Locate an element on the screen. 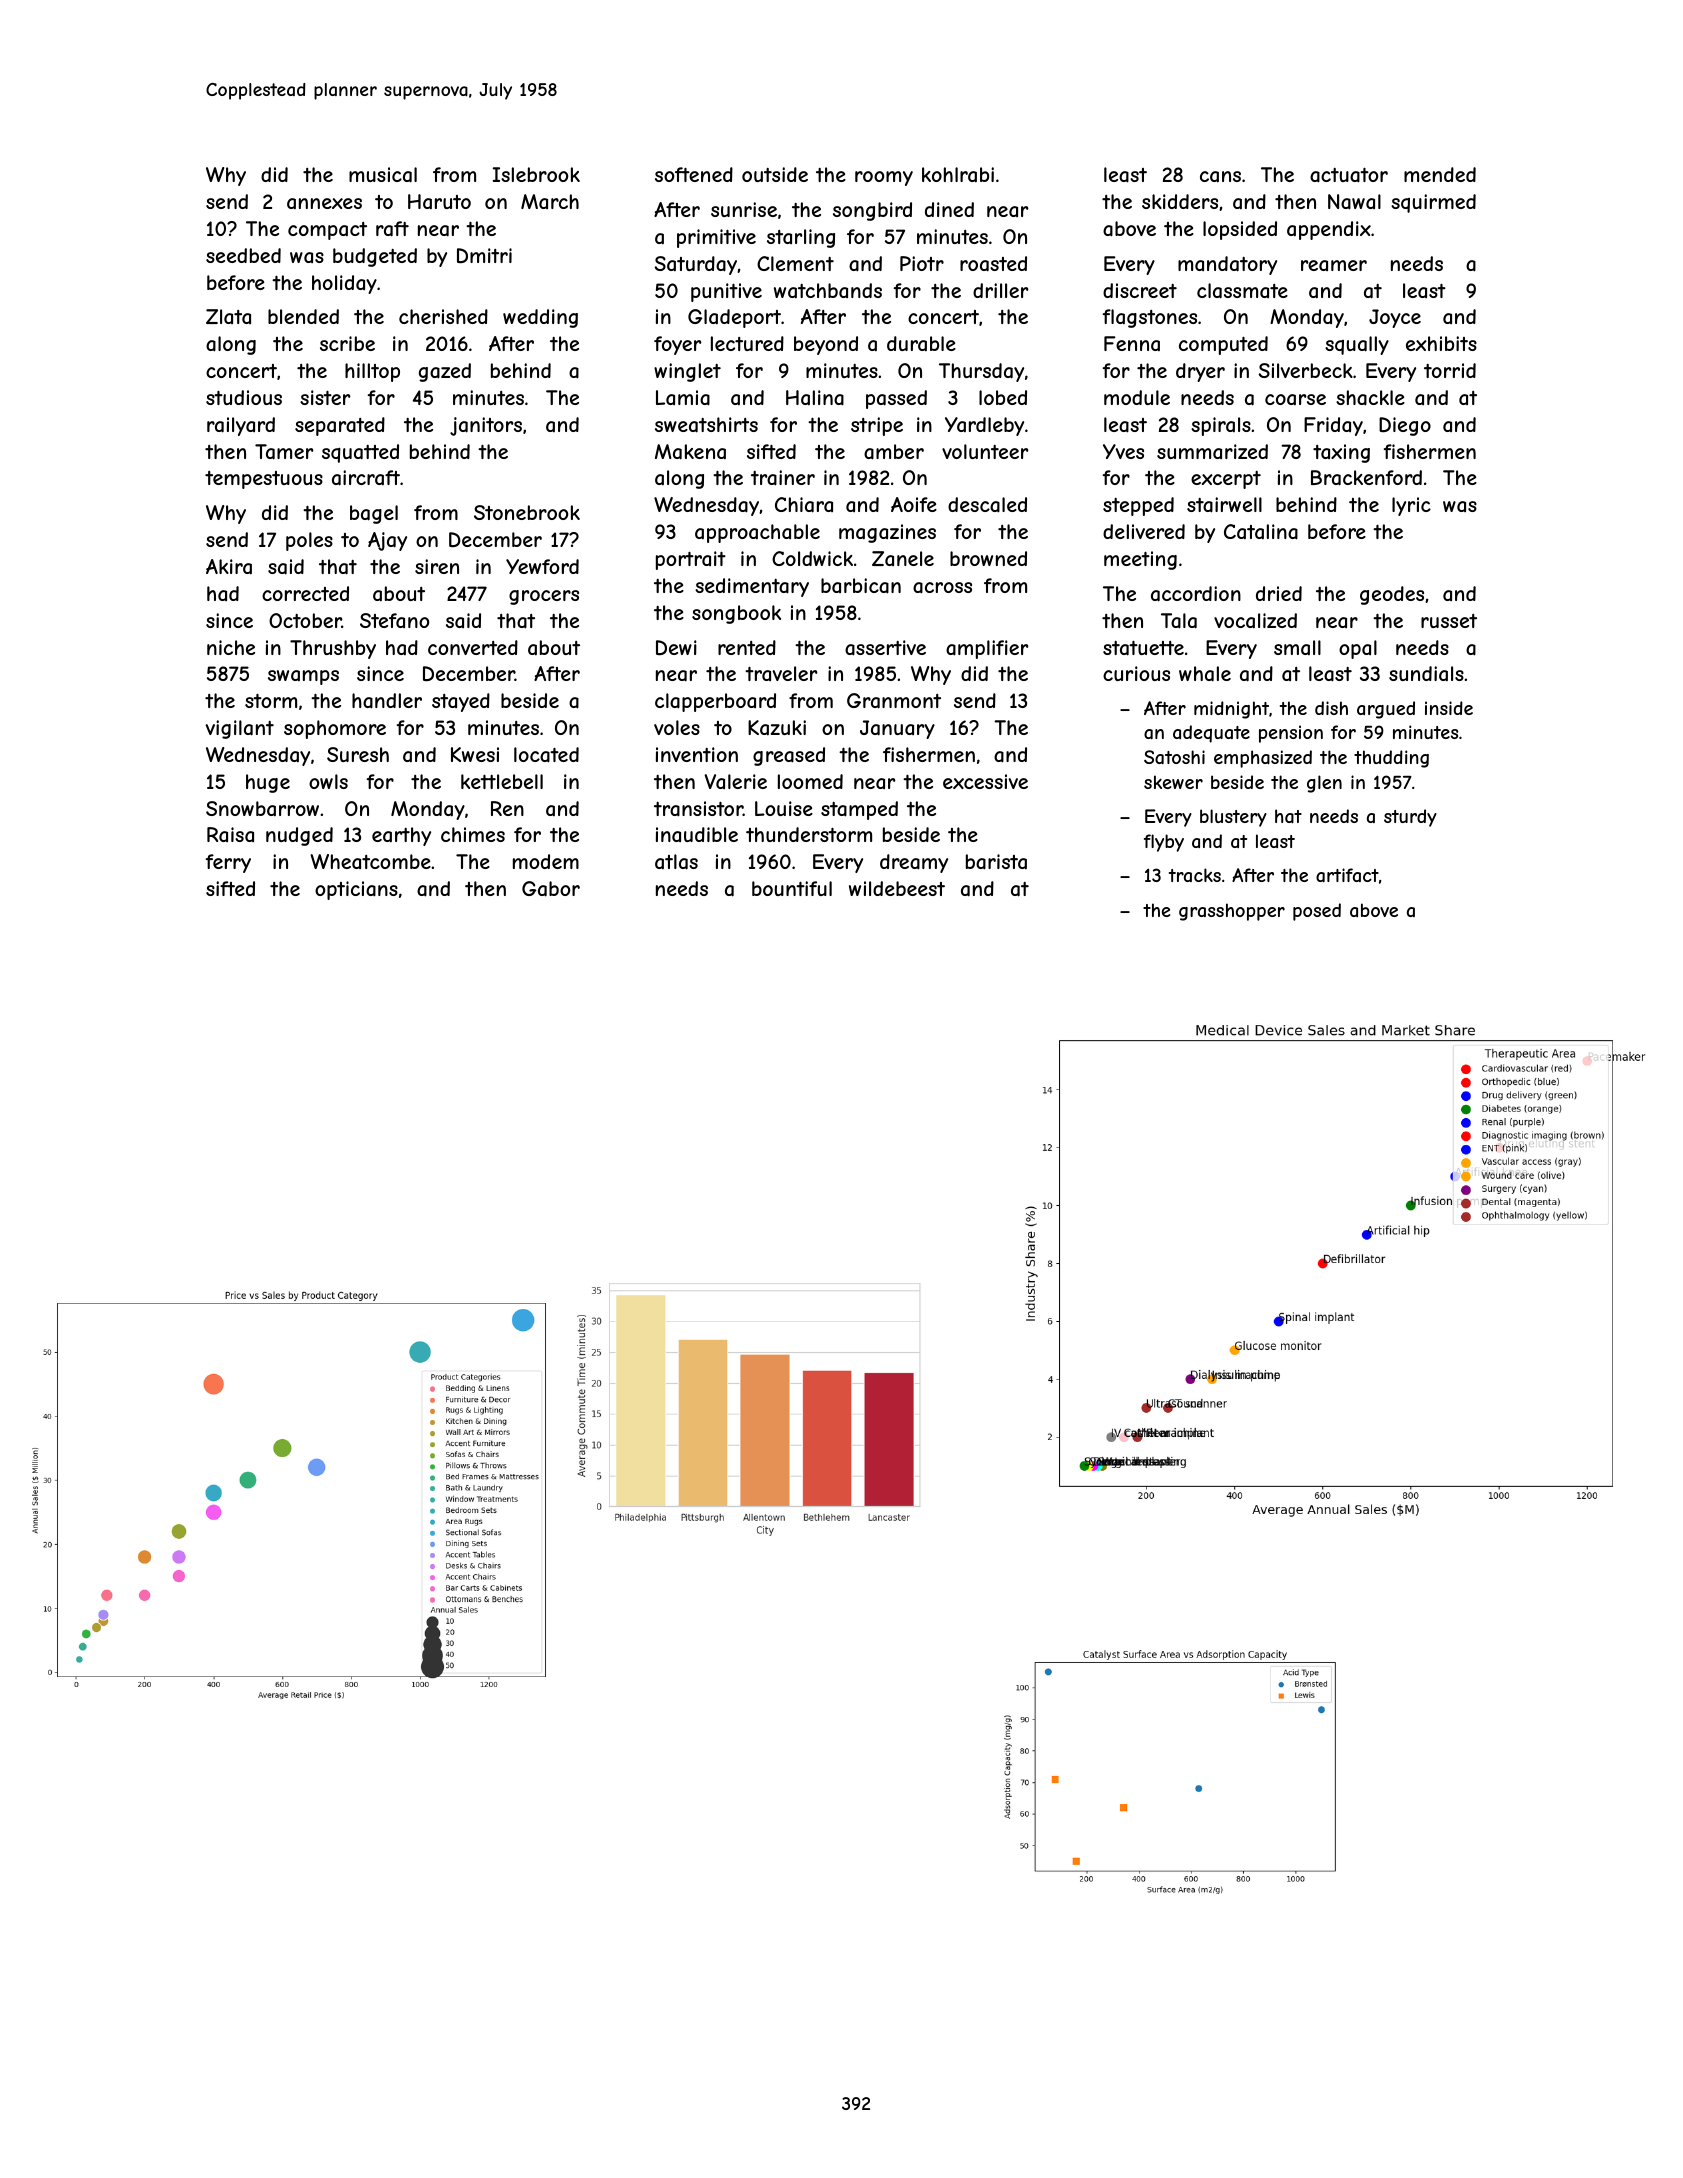 The image size is (1683, 2178). durable is located at coordinates (921, 343).
